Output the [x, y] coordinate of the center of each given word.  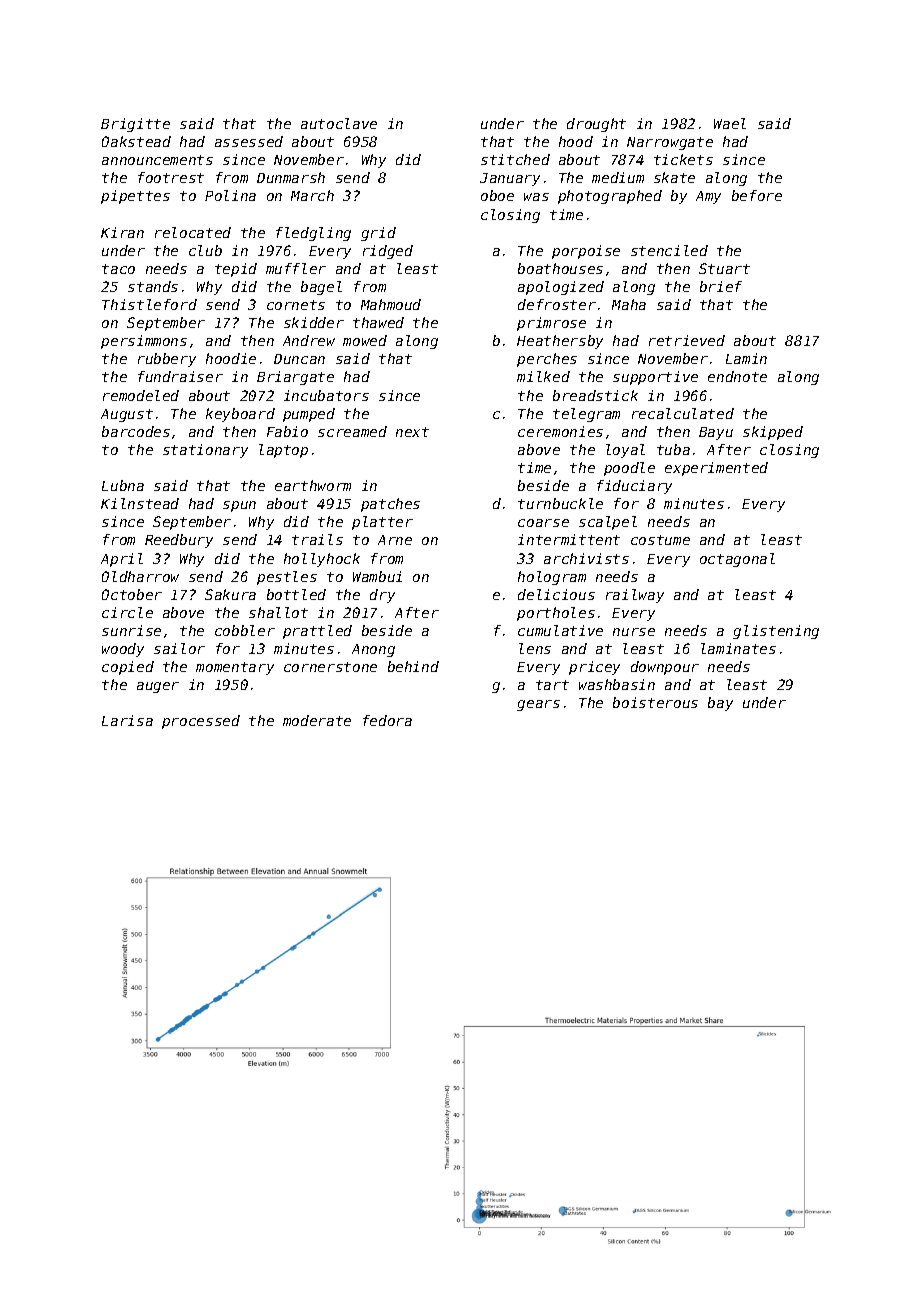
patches [390, 505]
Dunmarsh [291, 177]
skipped [773, 433]
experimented [716, 469]
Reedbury [179, 541]
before [757, 195]
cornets [296, 305]
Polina [230, 195]
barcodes [136, 431]
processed [201, 722]
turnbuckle [560, 503]
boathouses [560, 268]
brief [721, 286]
